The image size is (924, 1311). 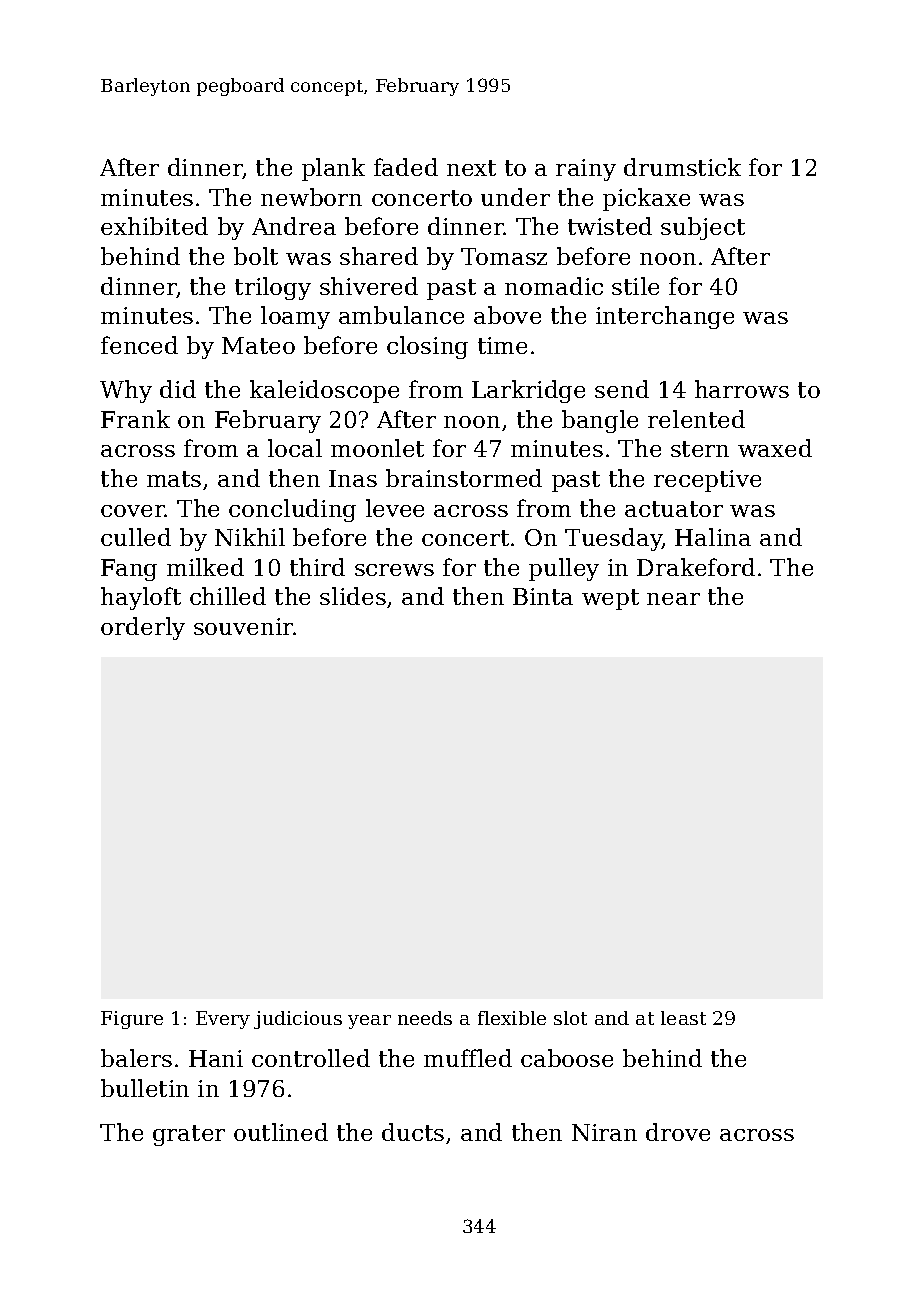 What do you see at coordinates (189, 1135) in the screenshot?
I see `grater` at bounding box center [189, 1135].
